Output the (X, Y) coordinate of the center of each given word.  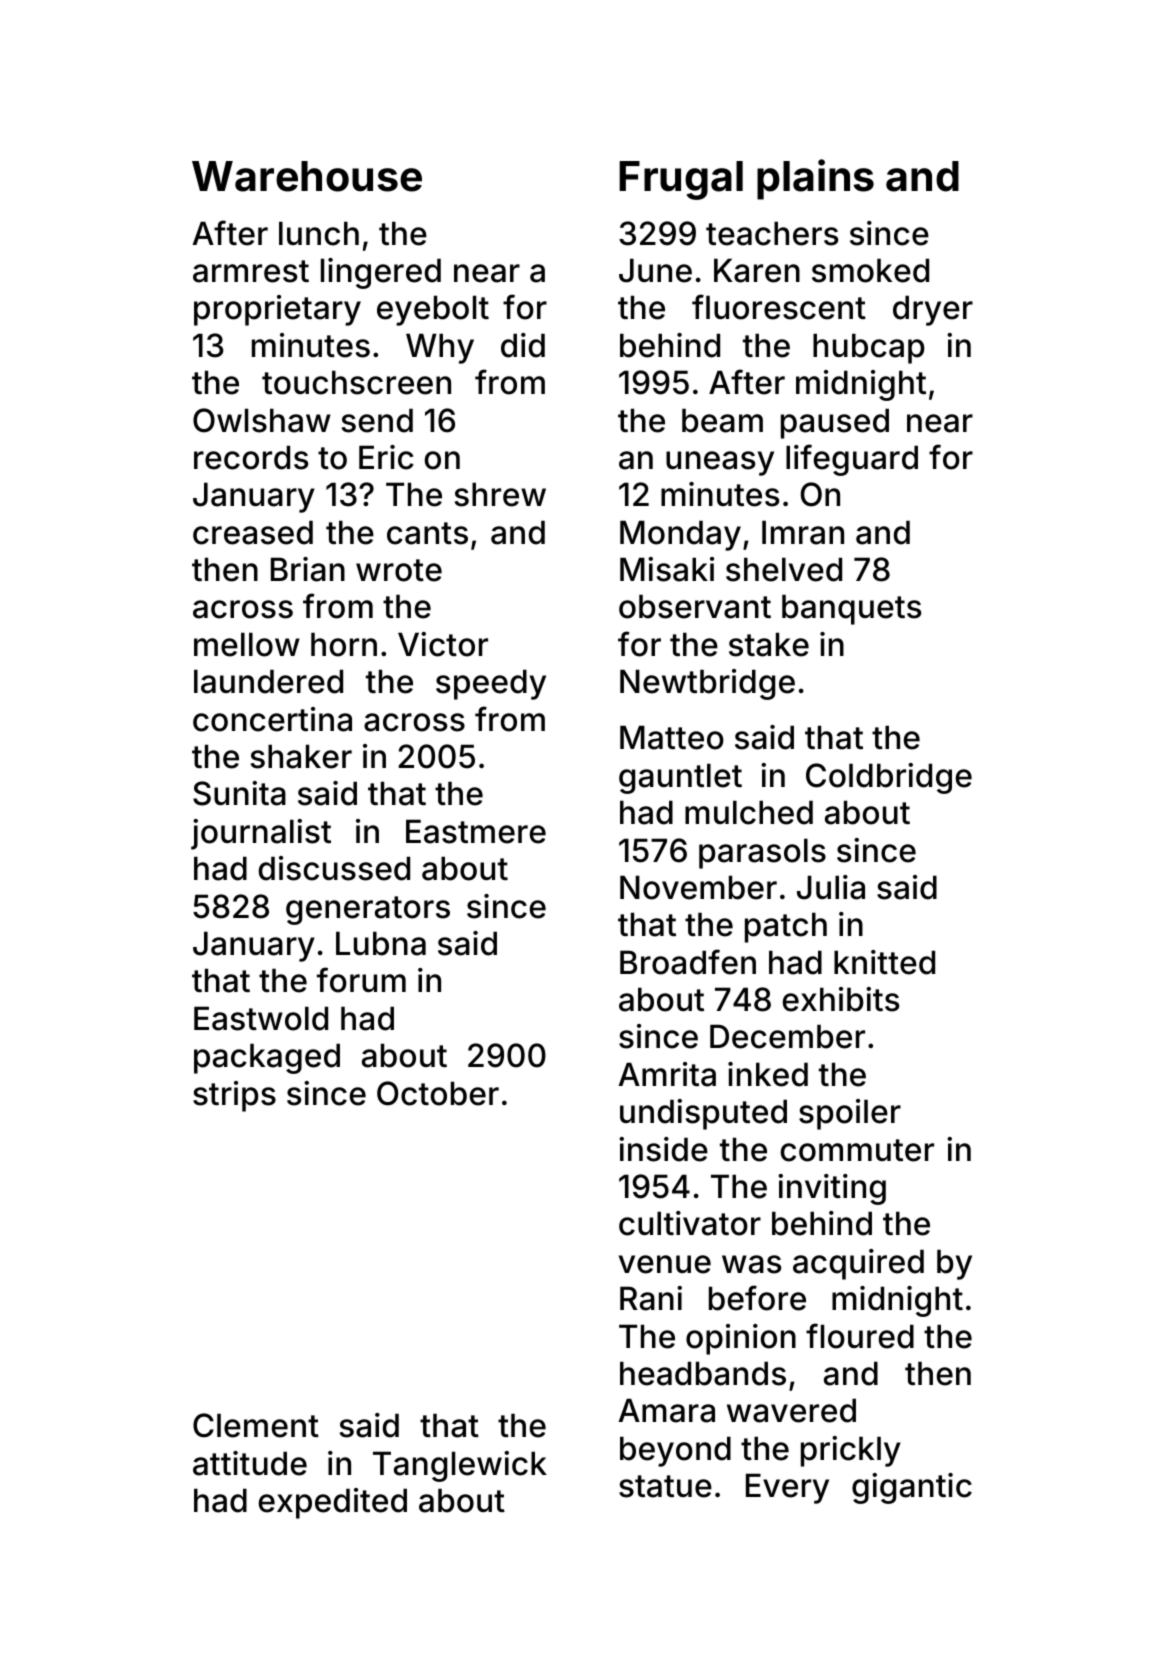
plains (815, 179)
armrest (251, 271)
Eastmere (476, 831)
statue (665, 1486)
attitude (250, 1463)
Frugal (681, 180)
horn (344, 644)
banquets (851, 609)
